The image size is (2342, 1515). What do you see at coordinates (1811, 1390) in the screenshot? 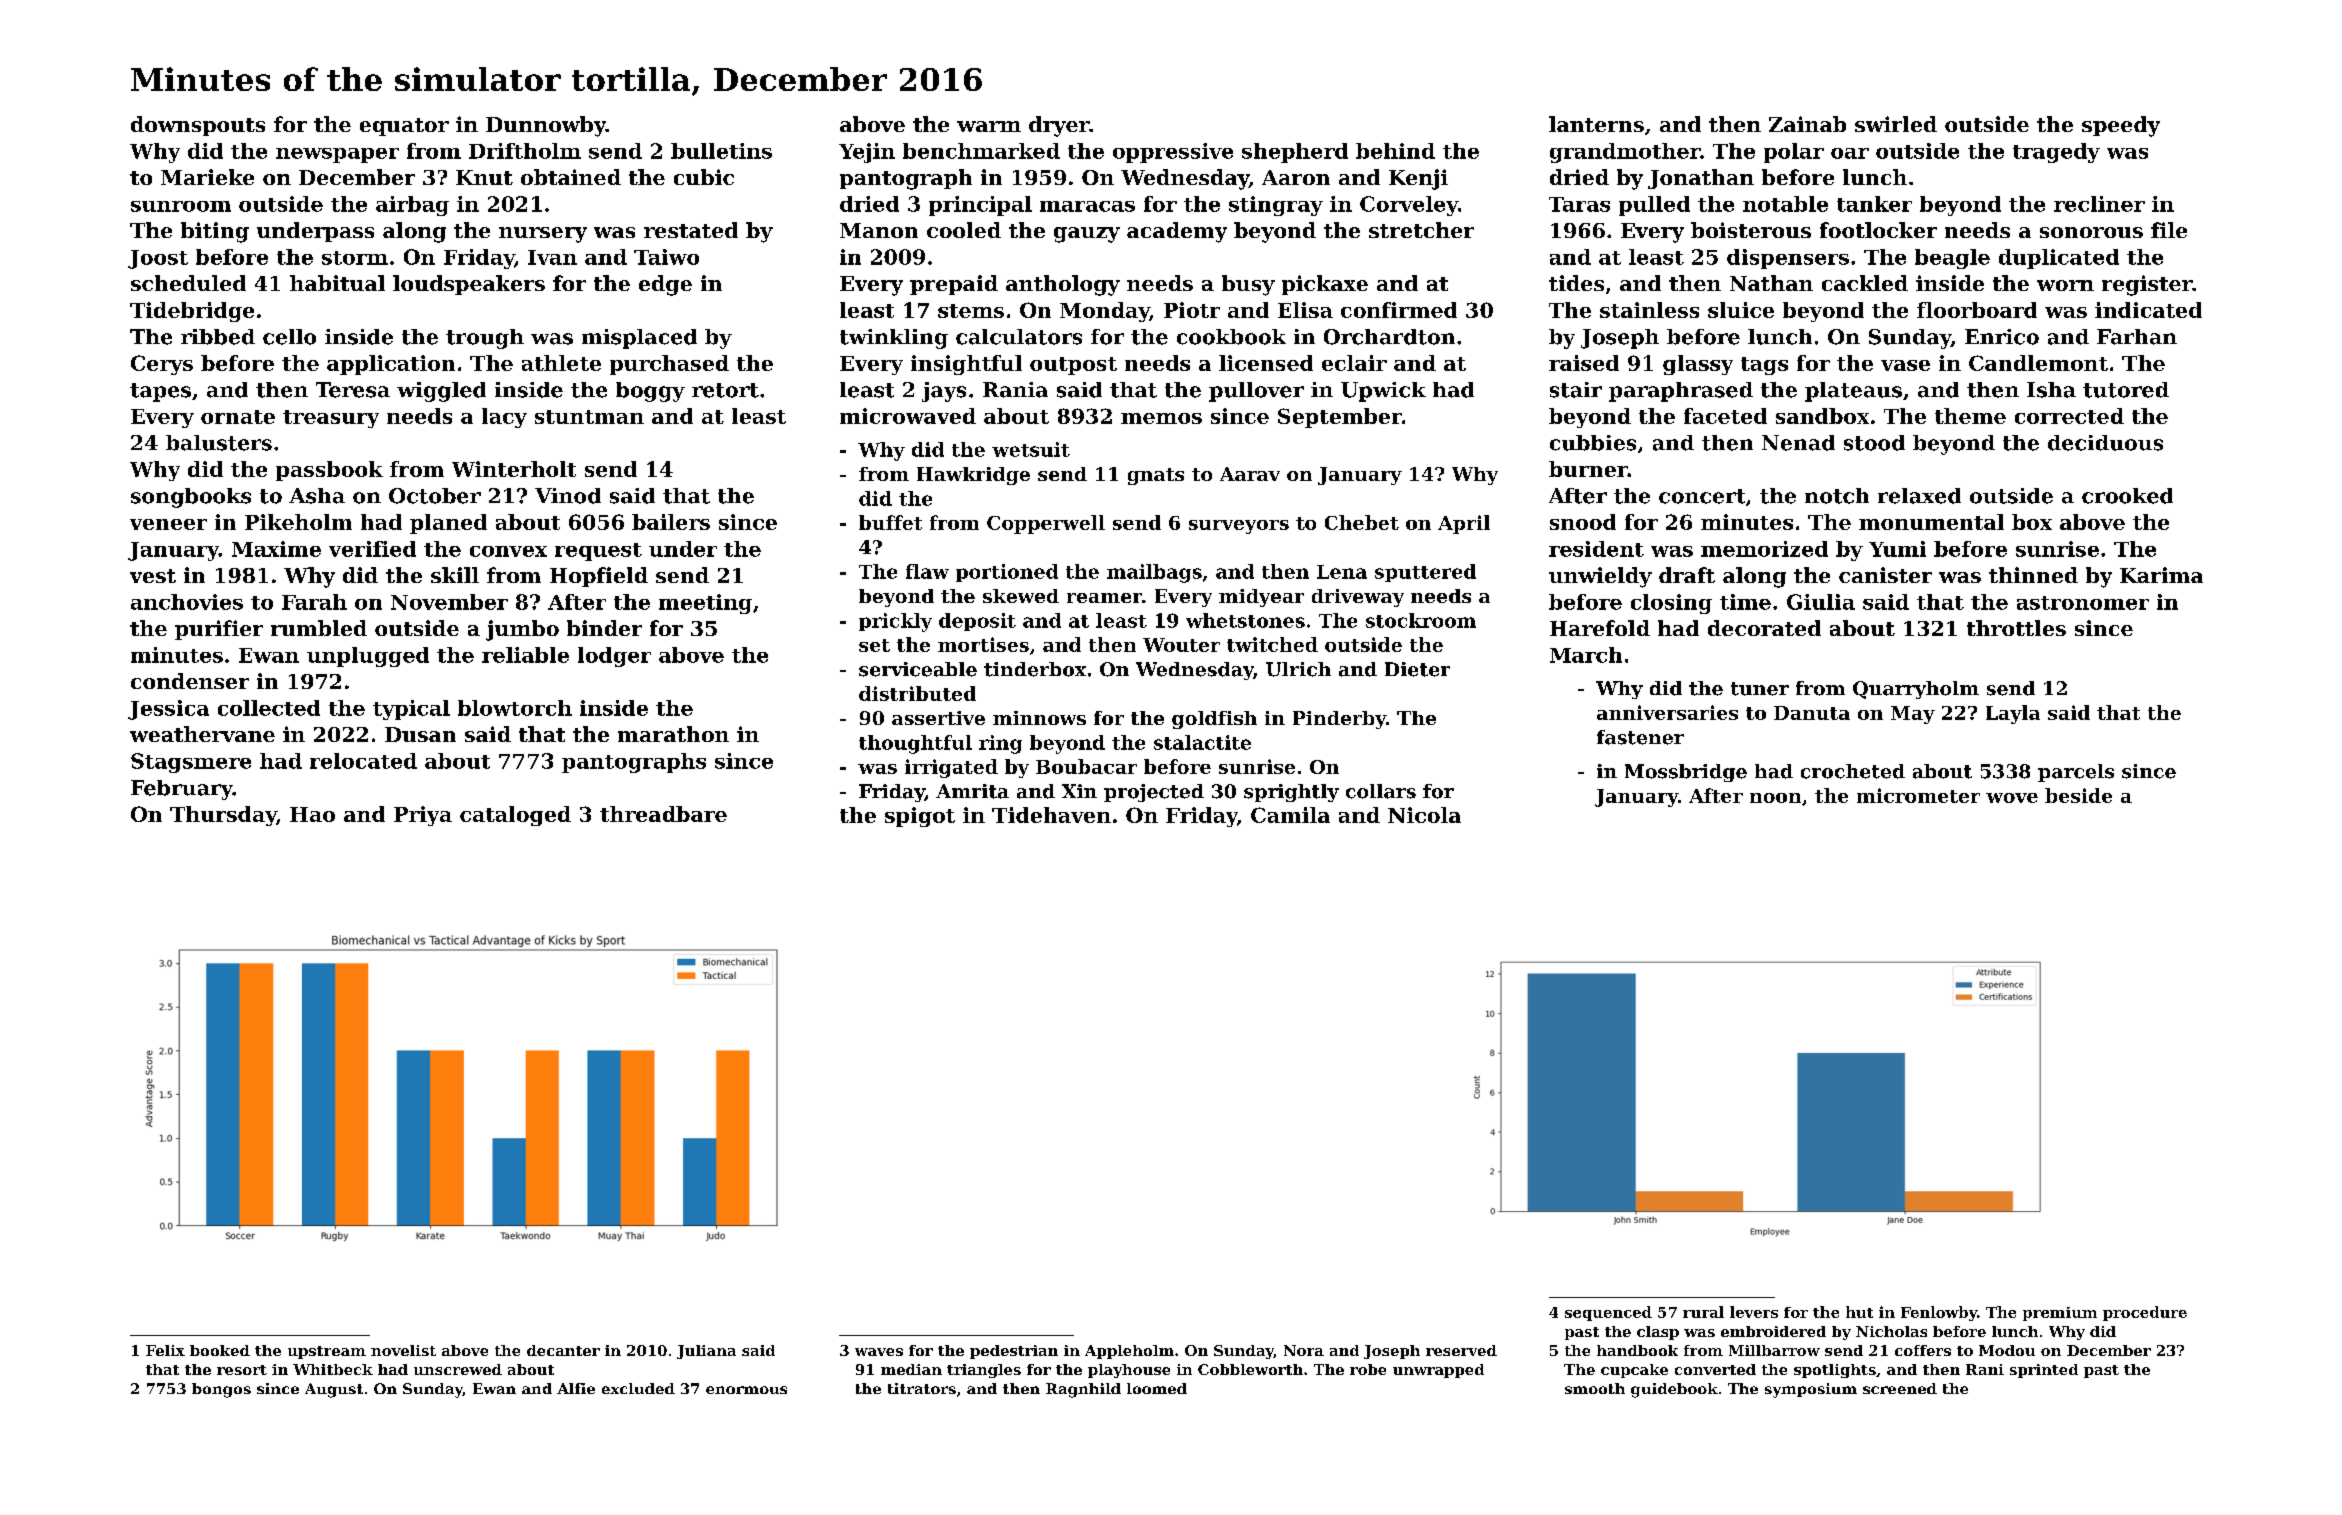
I see `symposium` at bounding box center [1811, 1390].
